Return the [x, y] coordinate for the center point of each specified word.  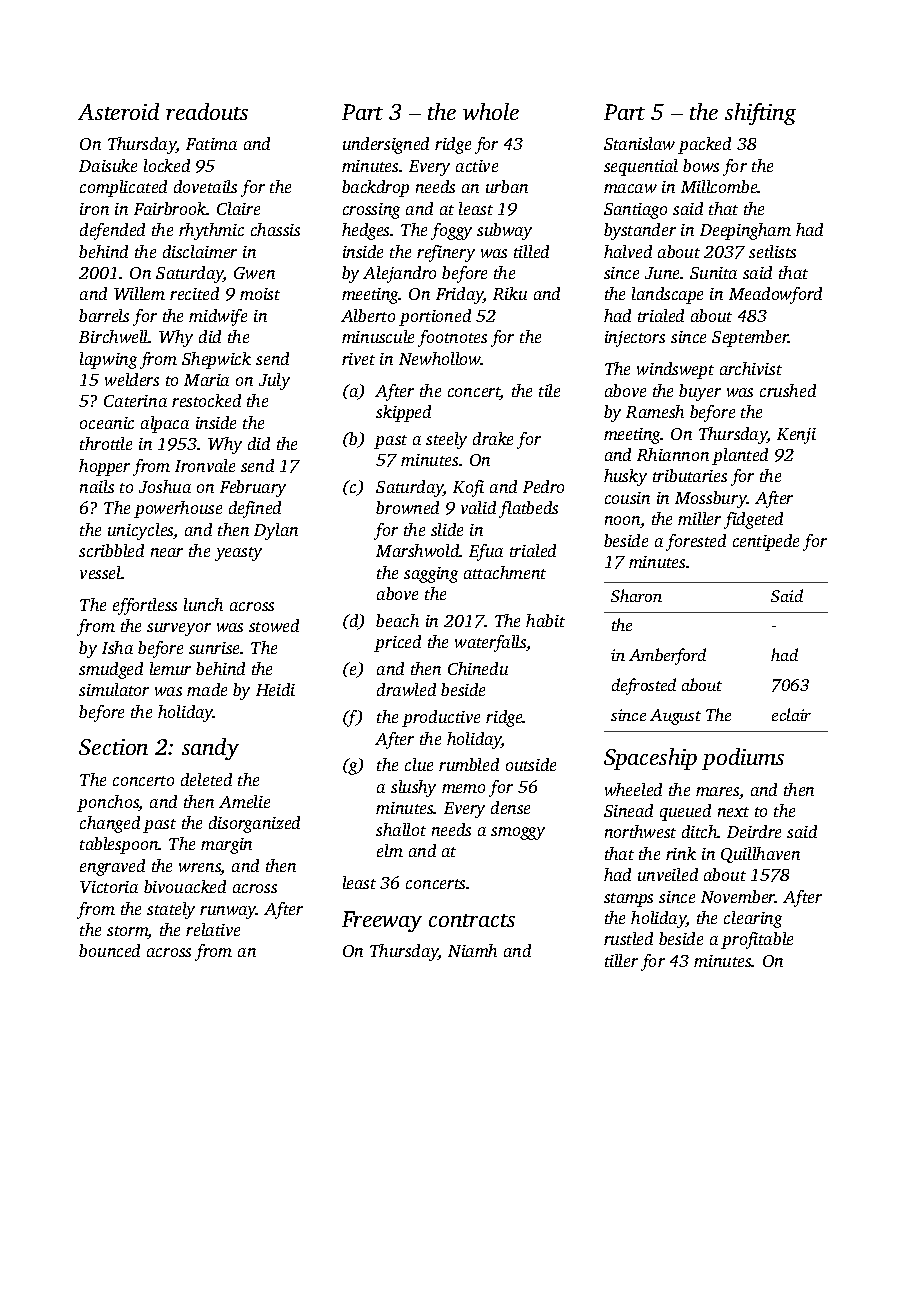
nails [97, 486]
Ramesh [655, 411]
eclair [791, 714]
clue [419, 764]
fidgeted [753, 520]
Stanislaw [639, 143]
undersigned [386, 145]
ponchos [108, 803]
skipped [403, 413]
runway [228, 912]
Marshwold [418, 550]
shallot [401, 829]
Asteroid [118, 111]
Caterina [135, 401]
